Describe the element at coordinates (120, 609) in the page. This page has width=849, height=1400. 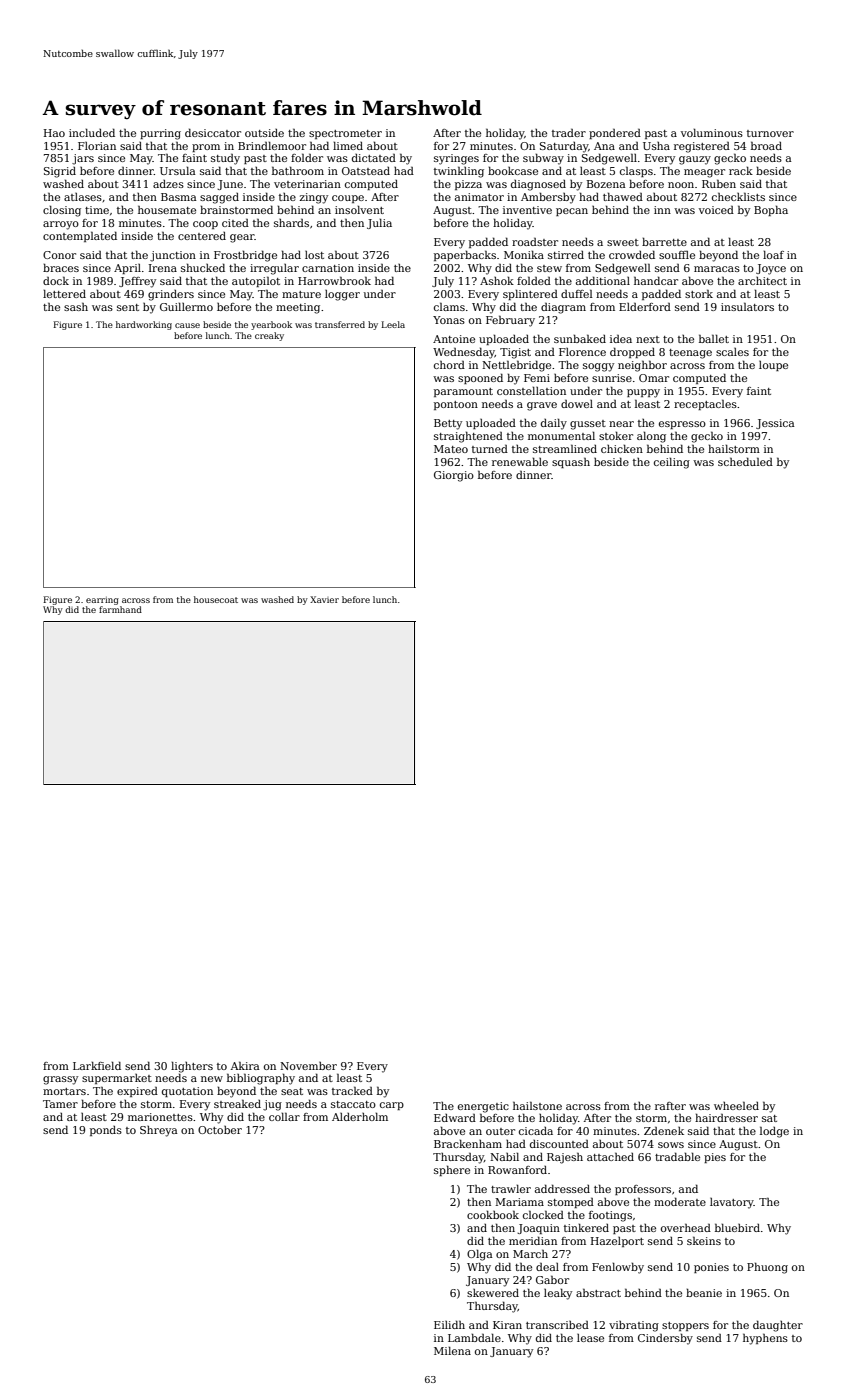
I see `farmhand` at that location.
